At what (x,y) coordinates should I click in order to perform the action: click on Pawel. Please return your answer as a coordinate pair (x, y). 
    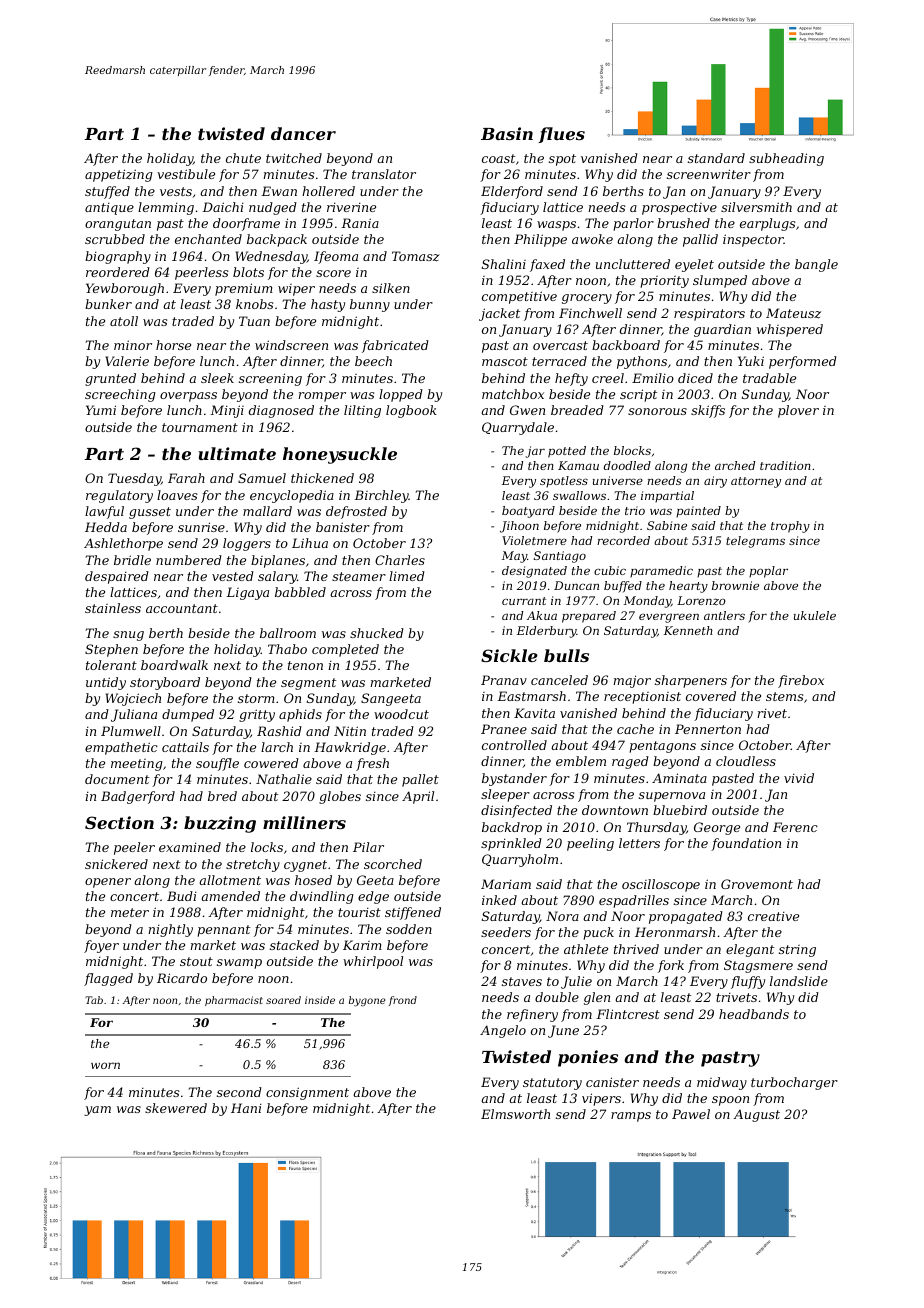
    Looking at the image, I should click on (691, 1114).
